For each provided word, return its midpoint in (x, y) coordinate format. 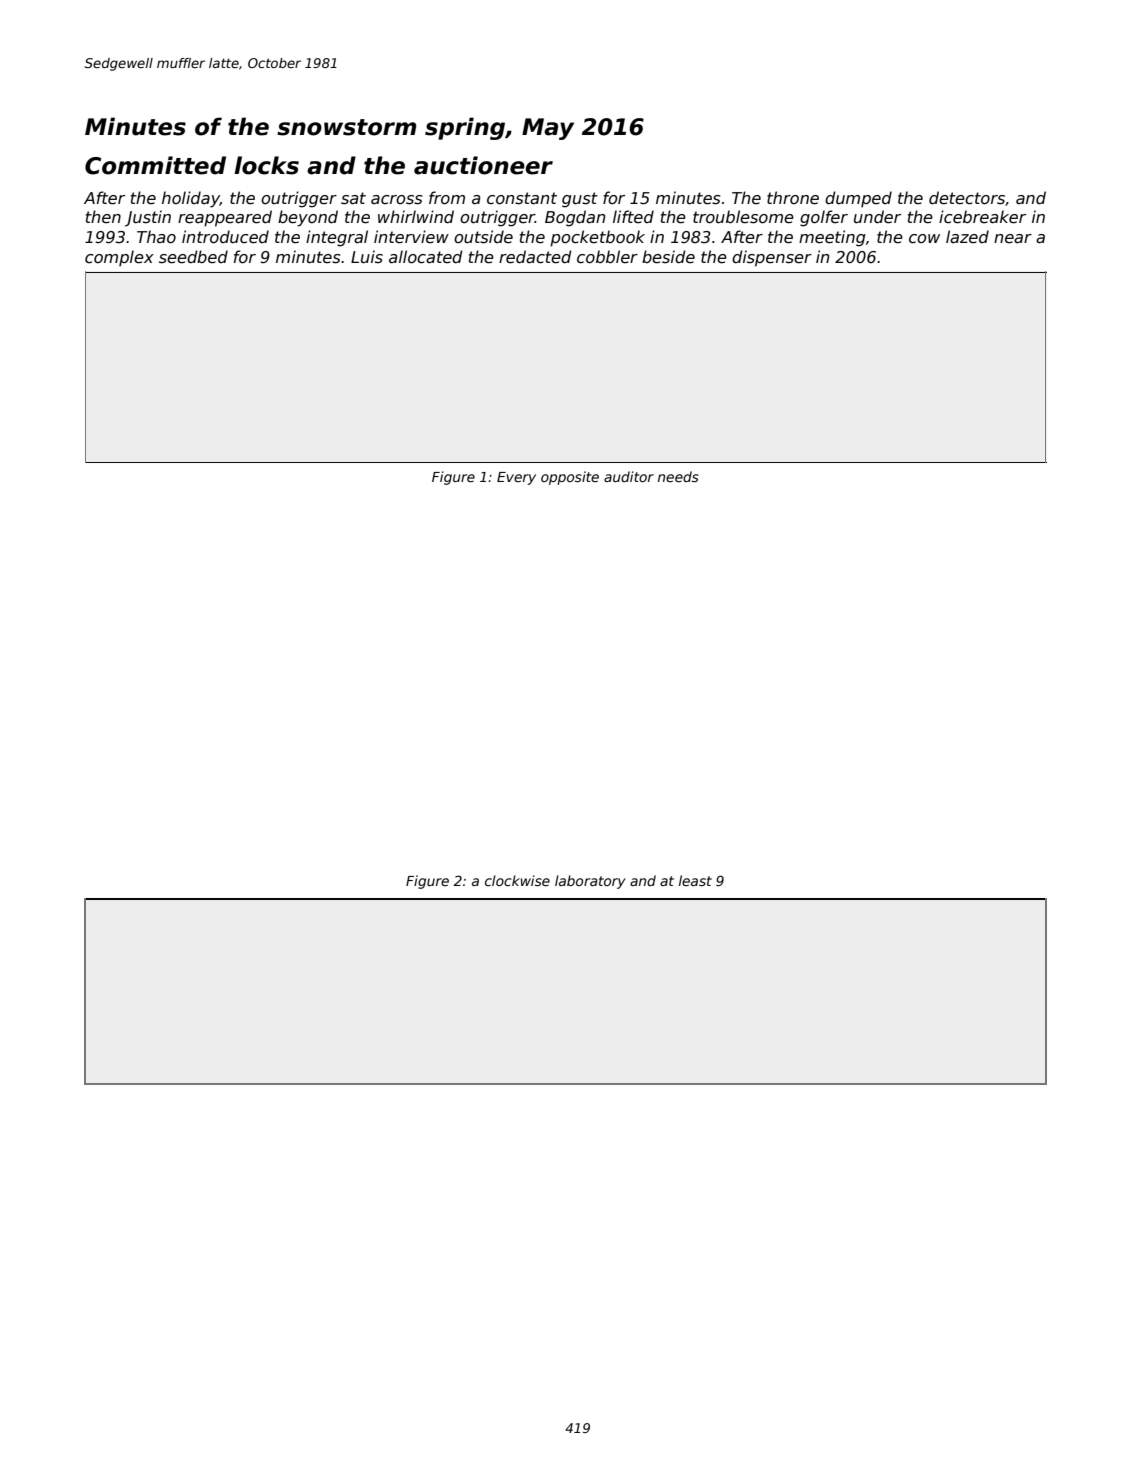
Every (516, 478)
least (695, 880)
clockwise (517, 880)
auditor (629, 476)
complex (119, 258)
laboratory (590, 882)
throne (793, 198)
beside (668, 257)
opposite (570, 478)
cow (924, 239)
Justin (148, 218)
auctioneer (483, 165)
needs (678, 476)
